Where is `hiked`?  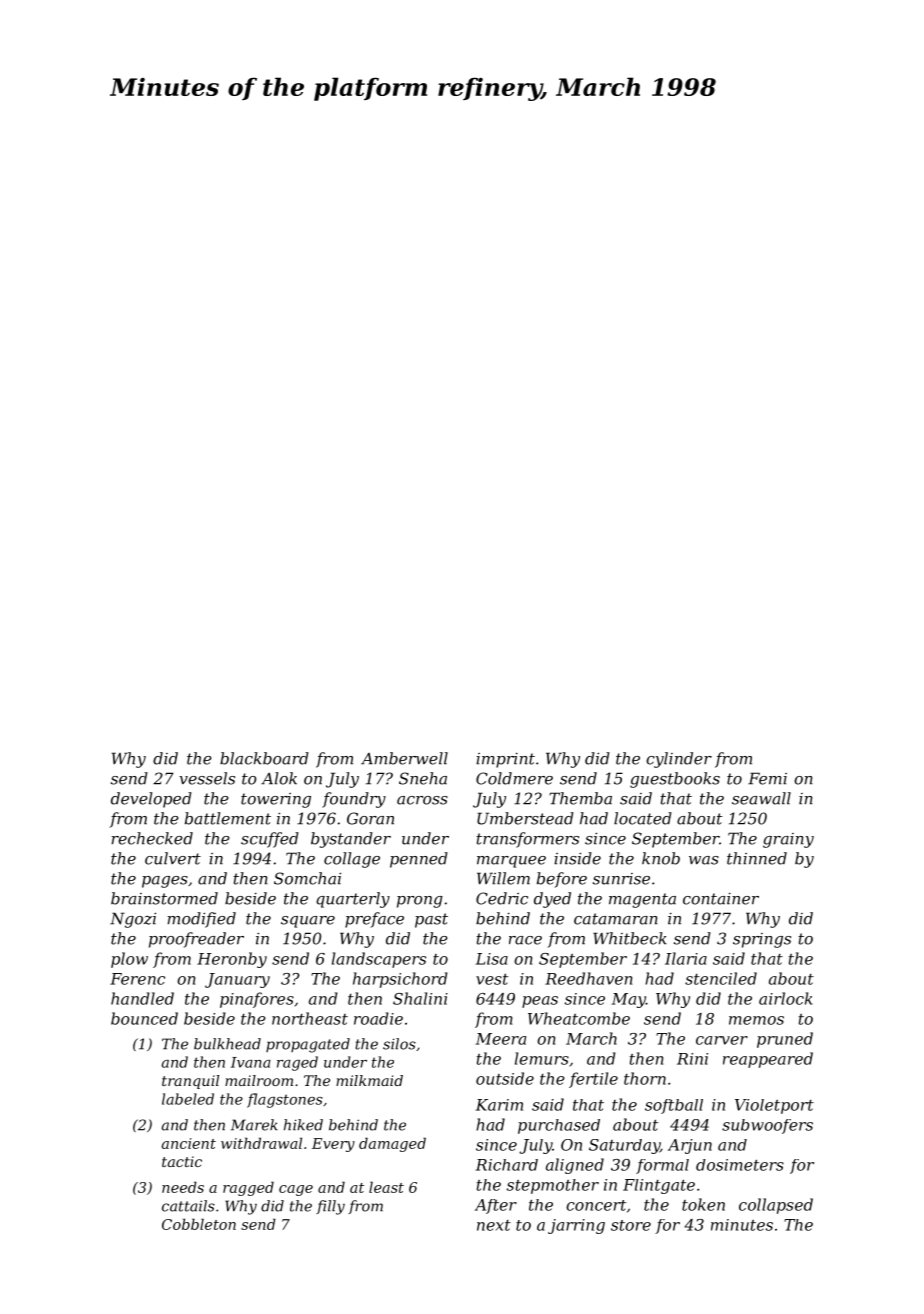 hiked is located at coordinates (303, 1125).
